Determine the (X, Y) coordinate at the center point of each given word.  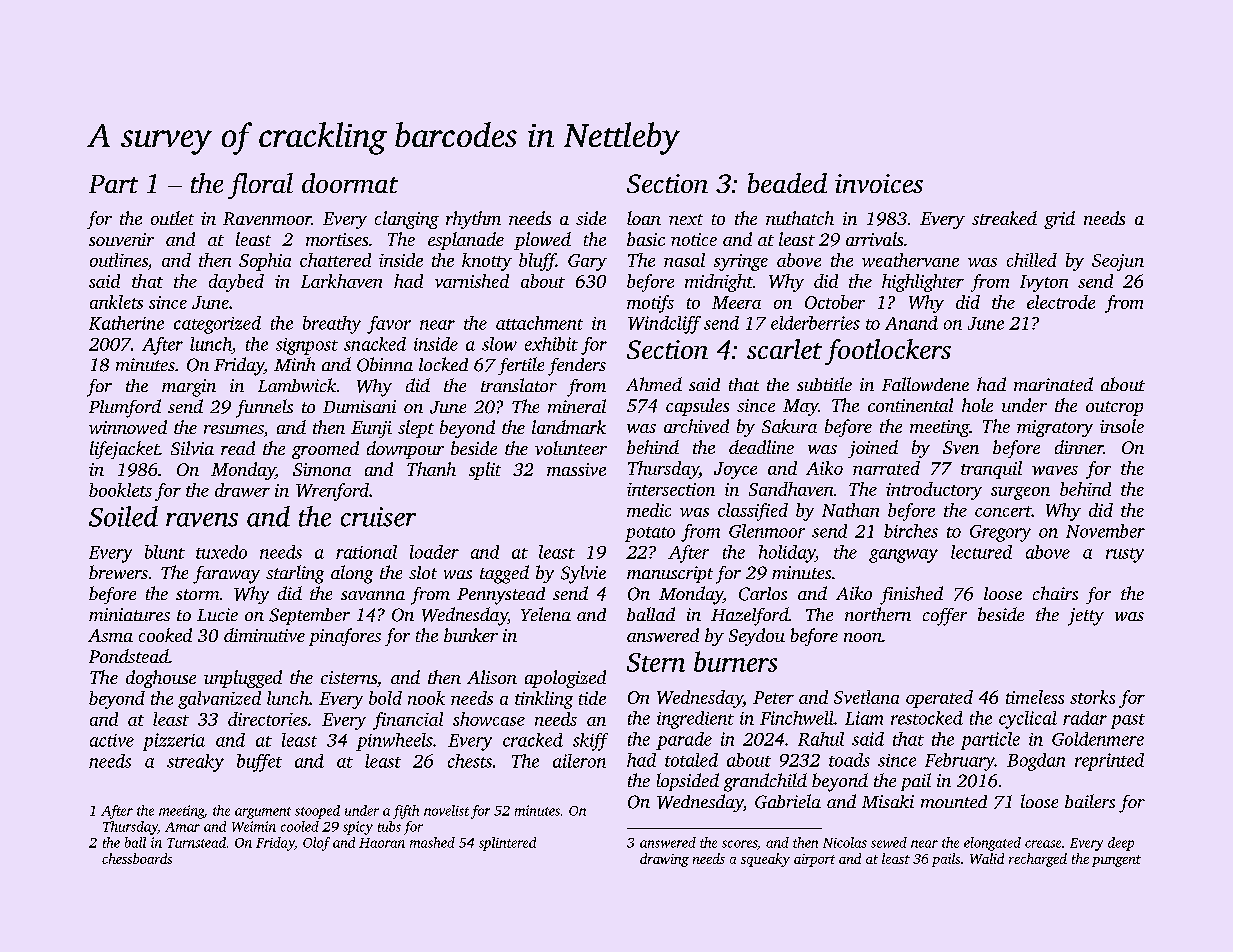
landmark (569, 427)
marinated (1053, 384)
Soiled (123, 516)
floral (260, 186)
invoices (879, 183)
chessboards (137, 858)
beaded (787, 183)
